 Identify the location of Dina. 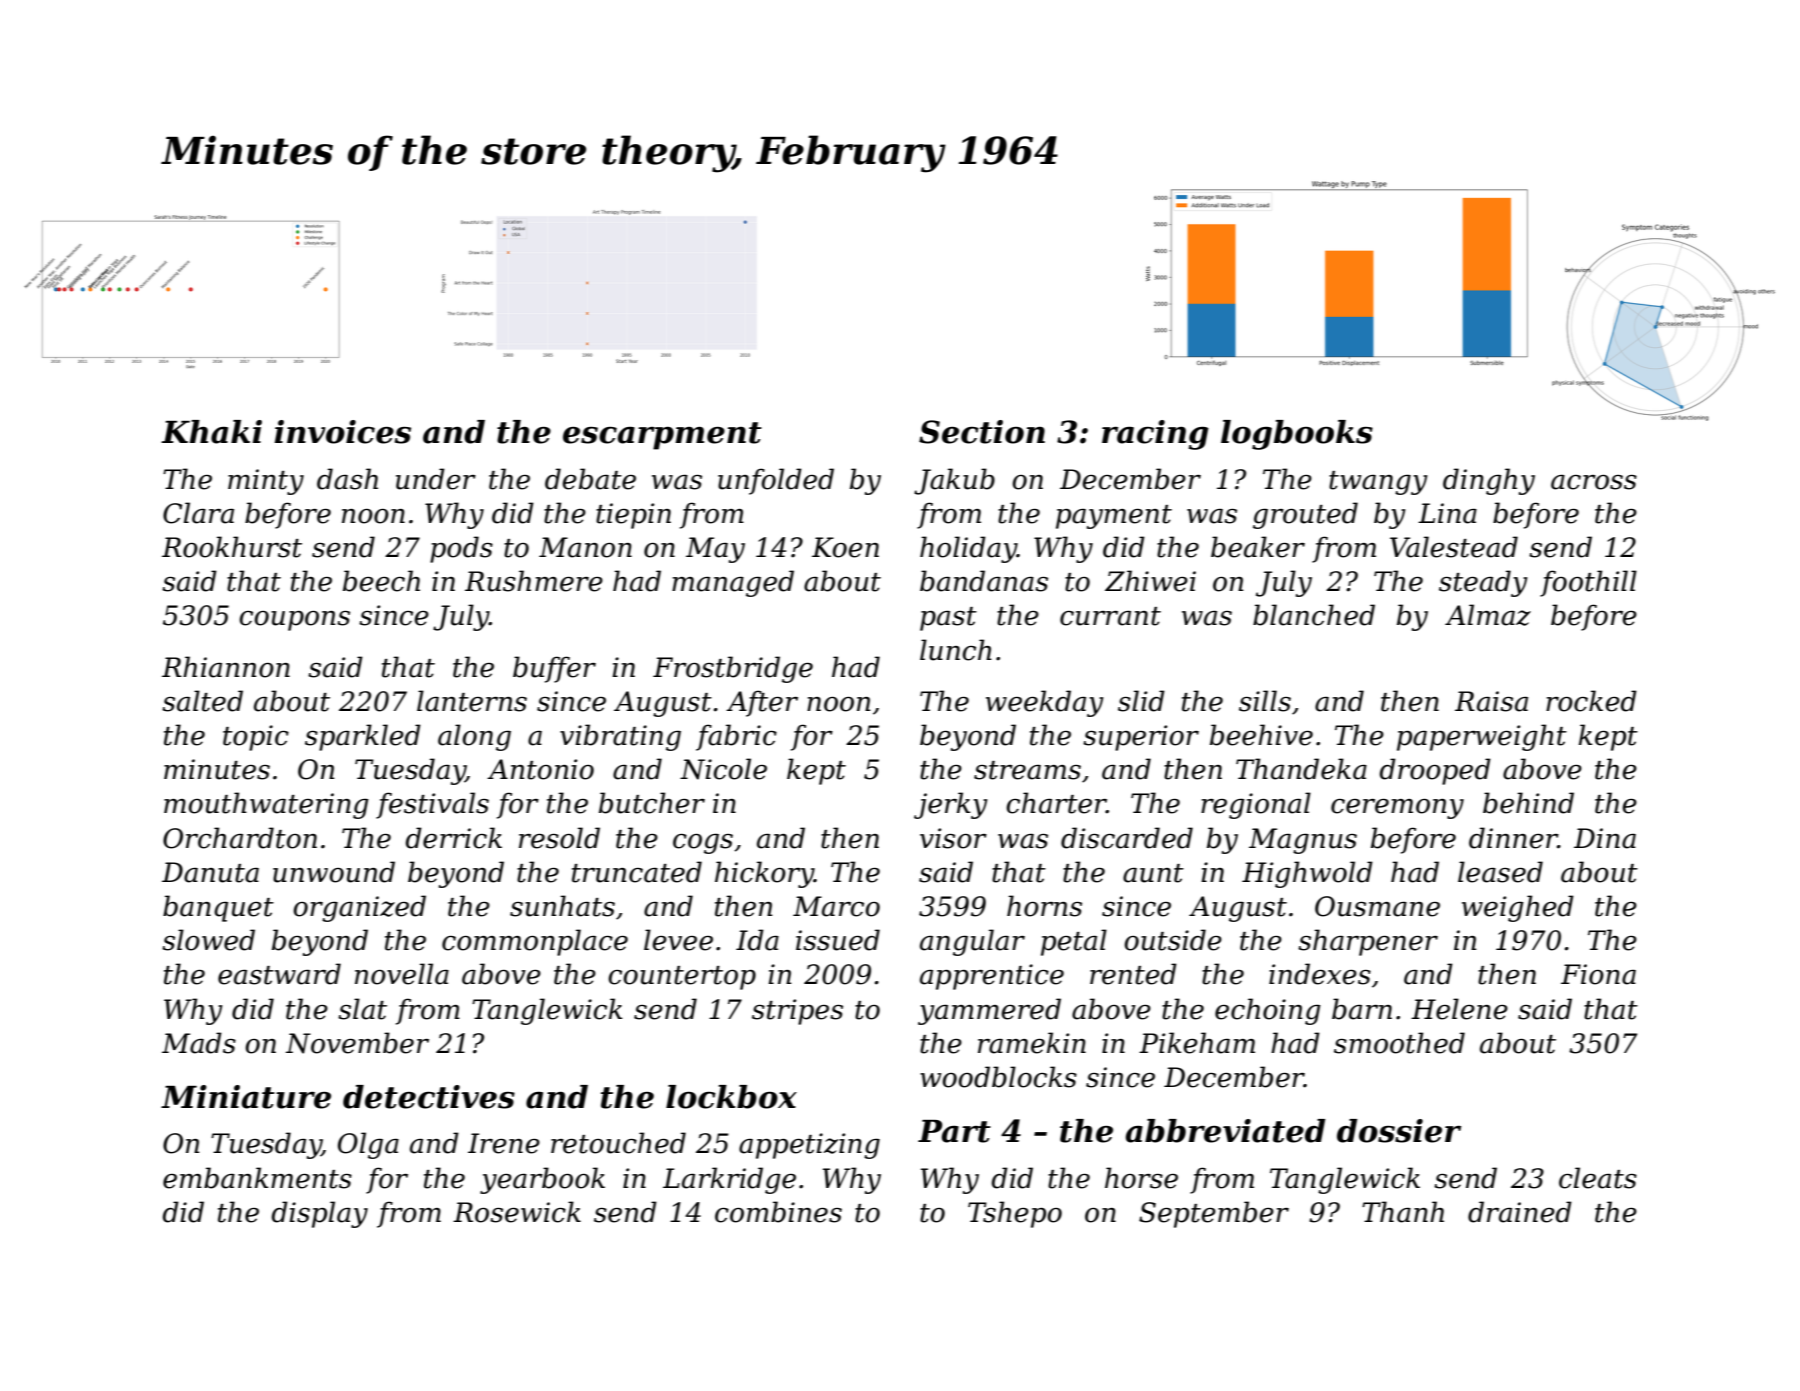
(1605, 838).
